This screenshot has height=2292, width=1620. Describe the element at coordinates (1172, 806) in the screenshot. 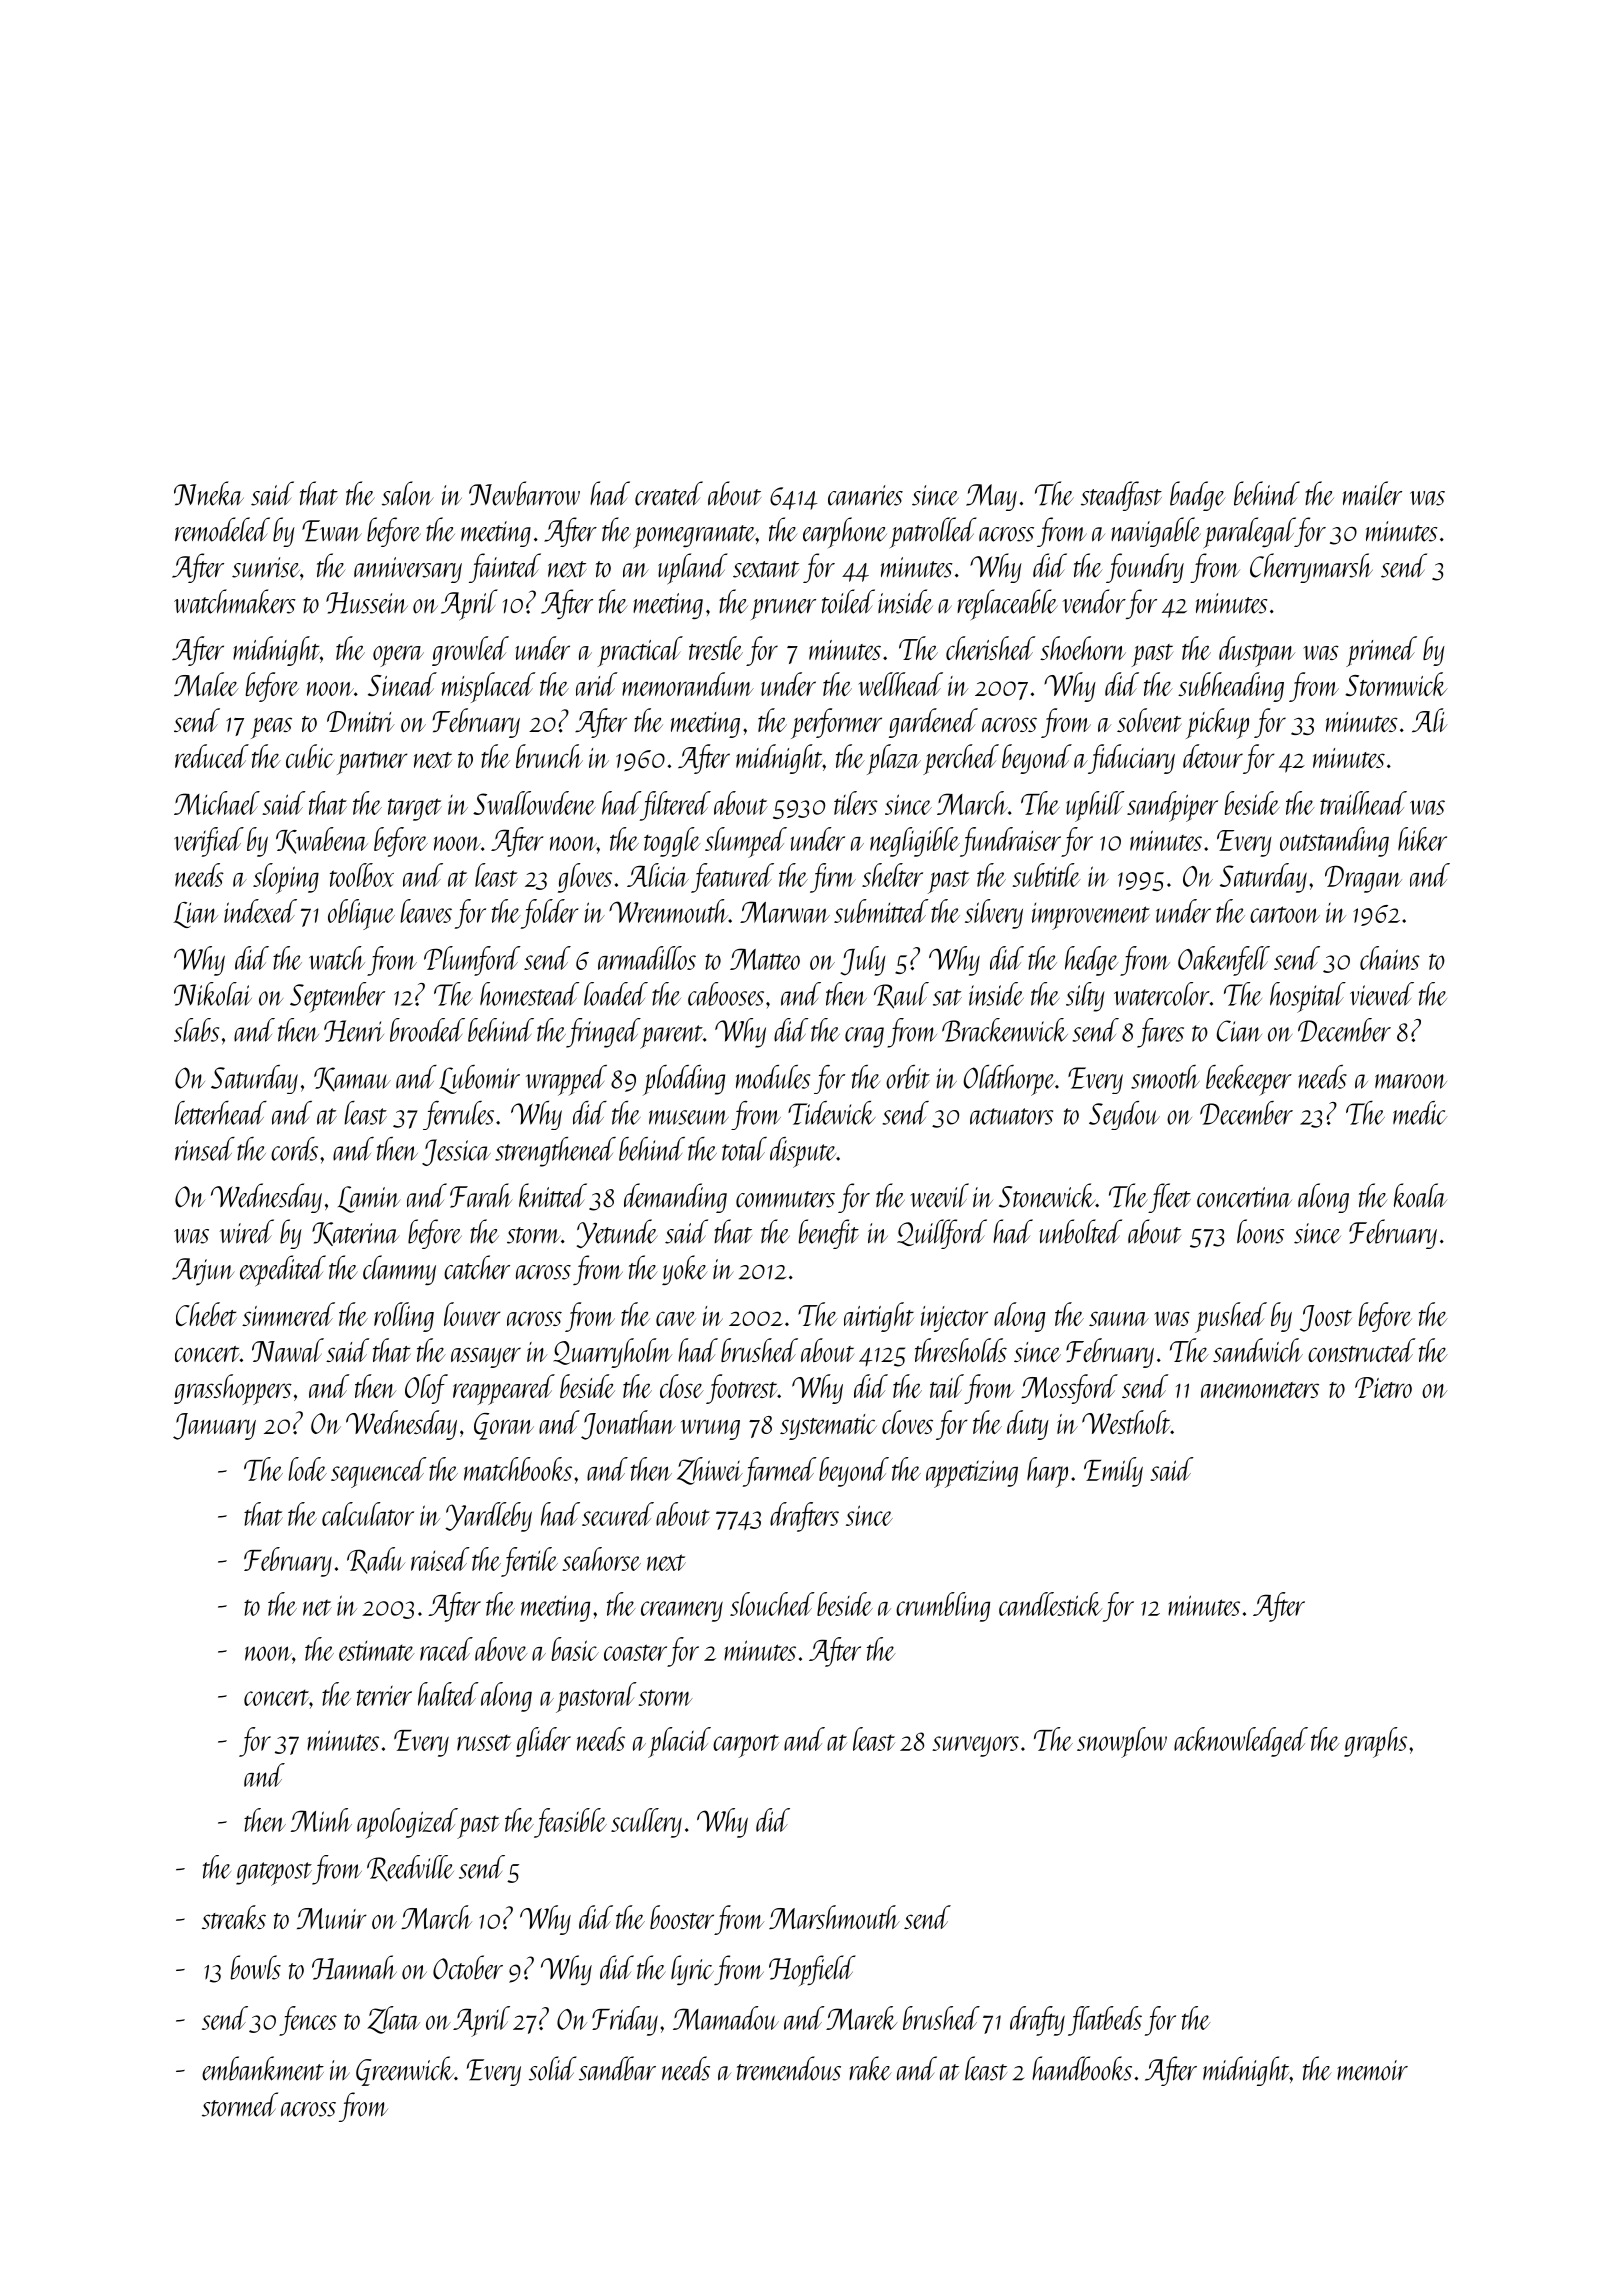

I see `sandpiper` at that location.
